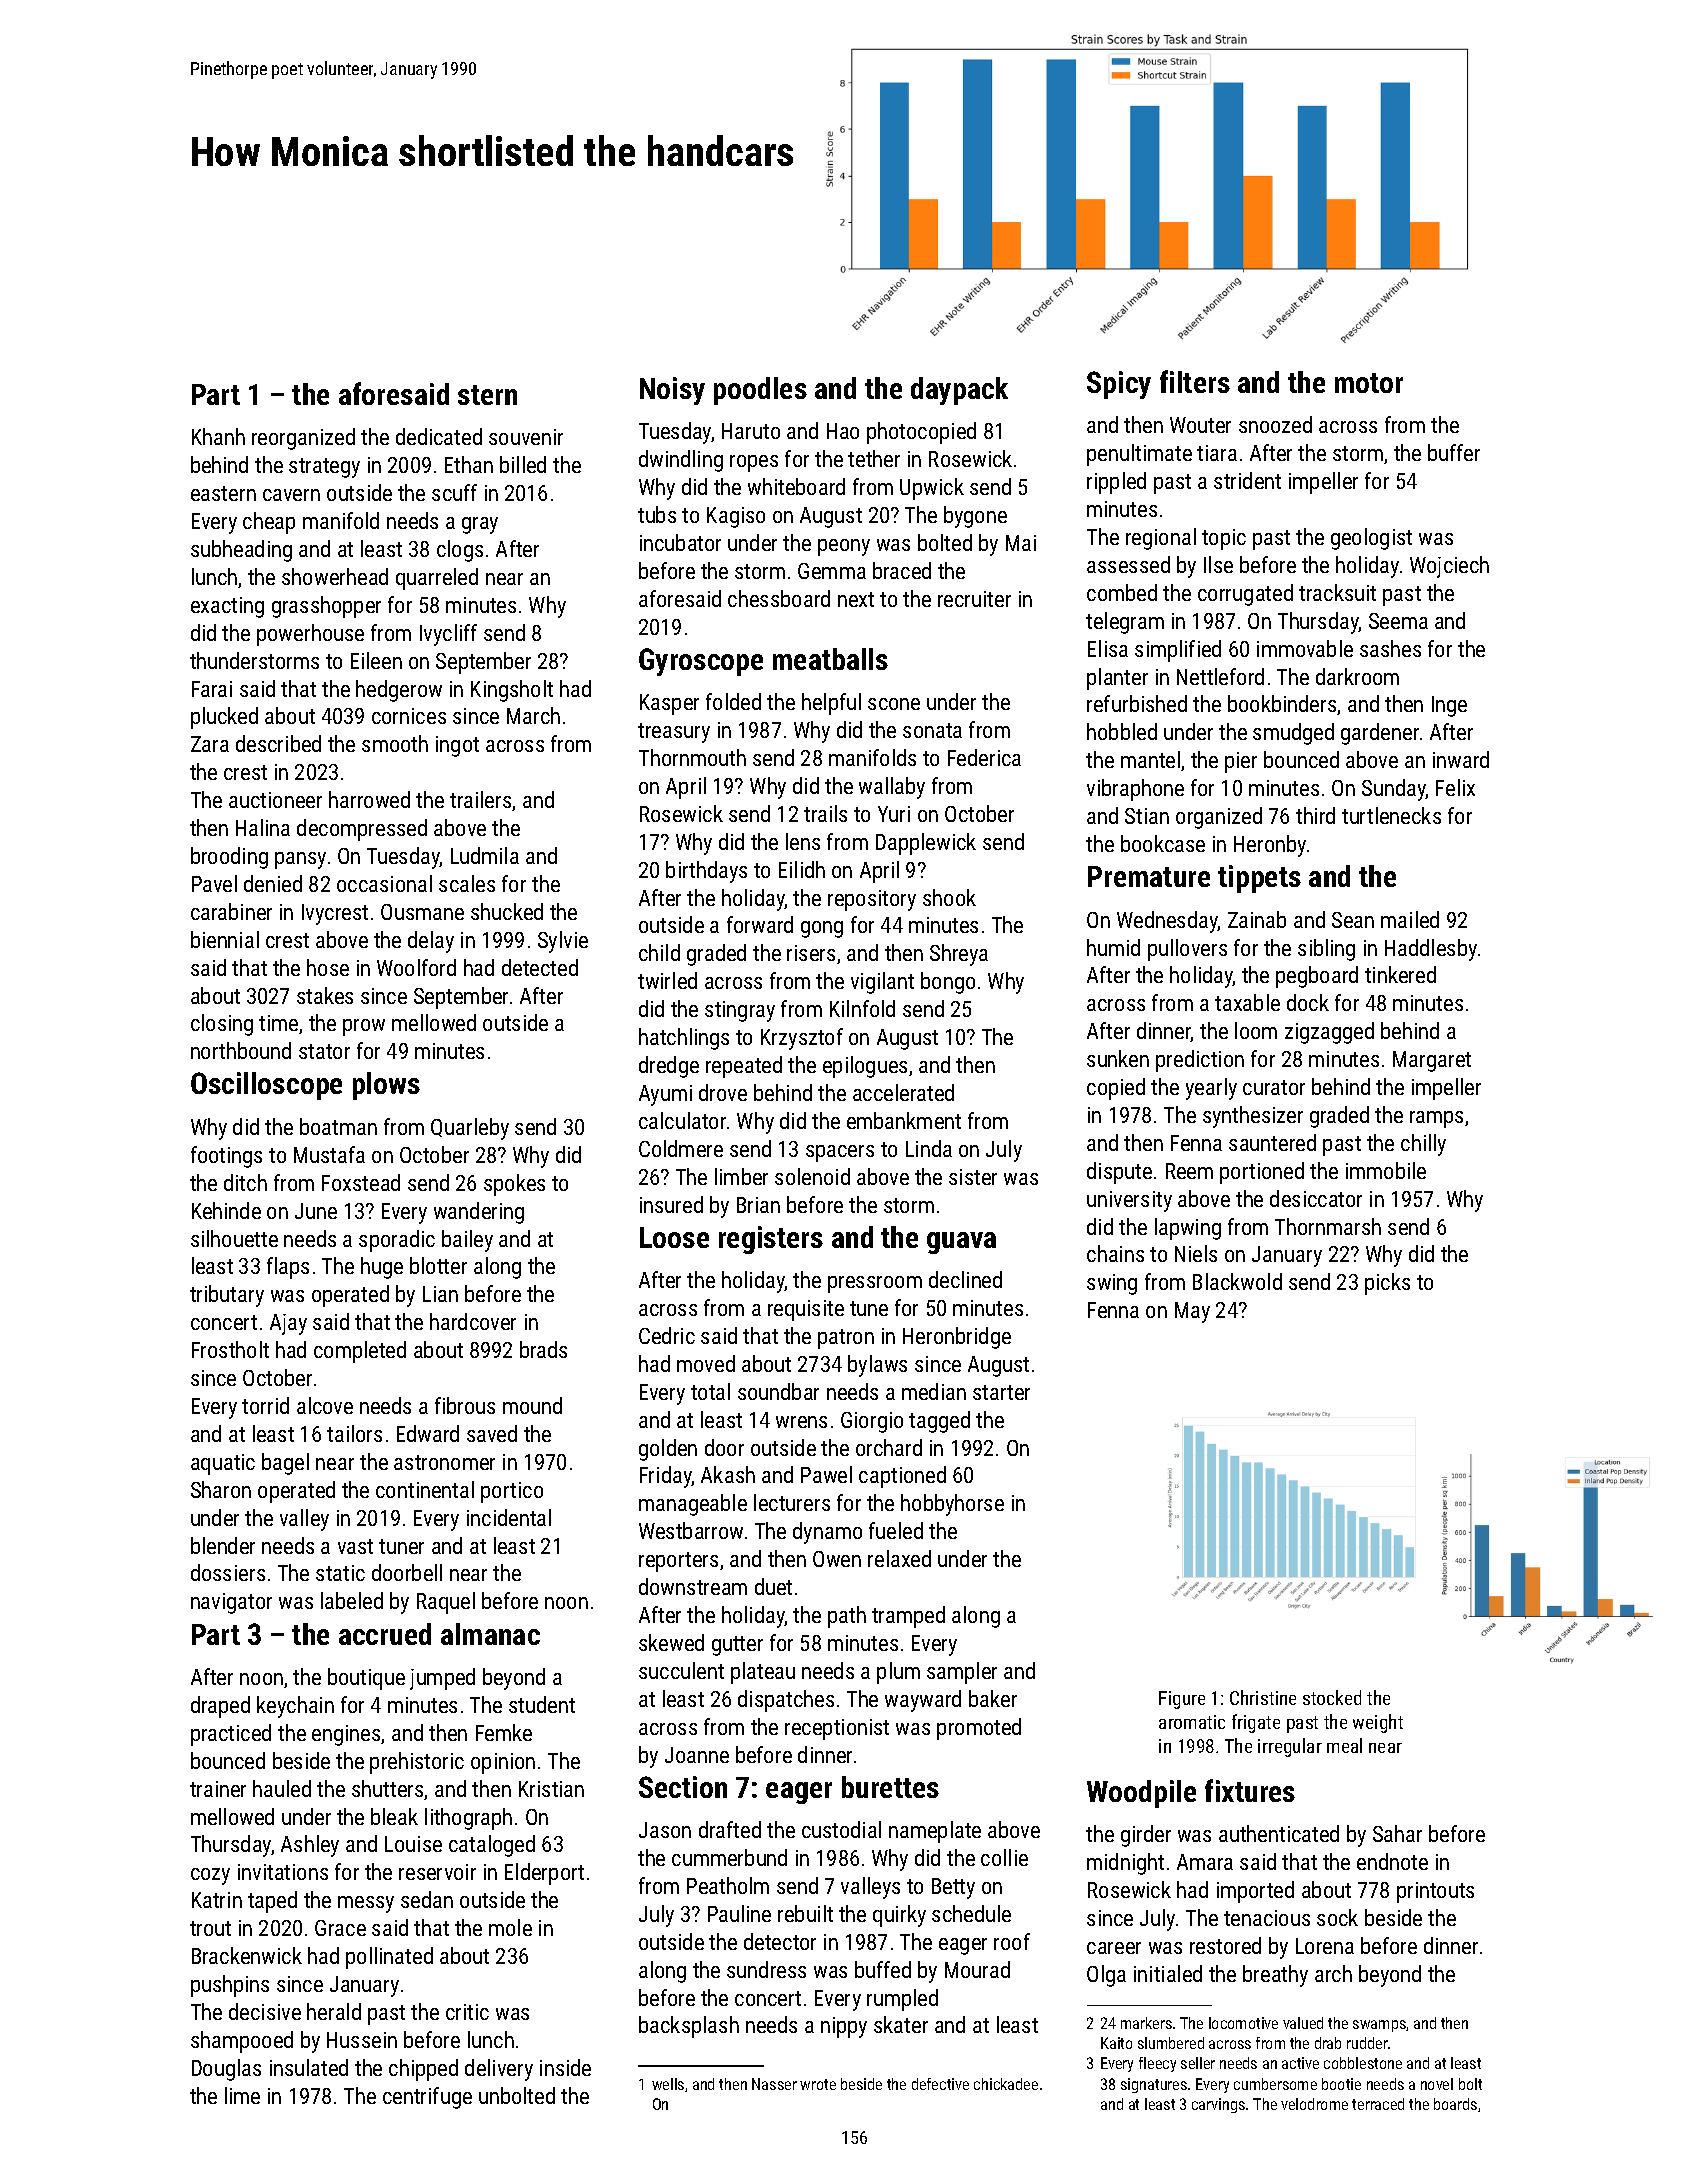 The image size is (1683, 2178). I want to click on Cedric, so click(667, 1335).
